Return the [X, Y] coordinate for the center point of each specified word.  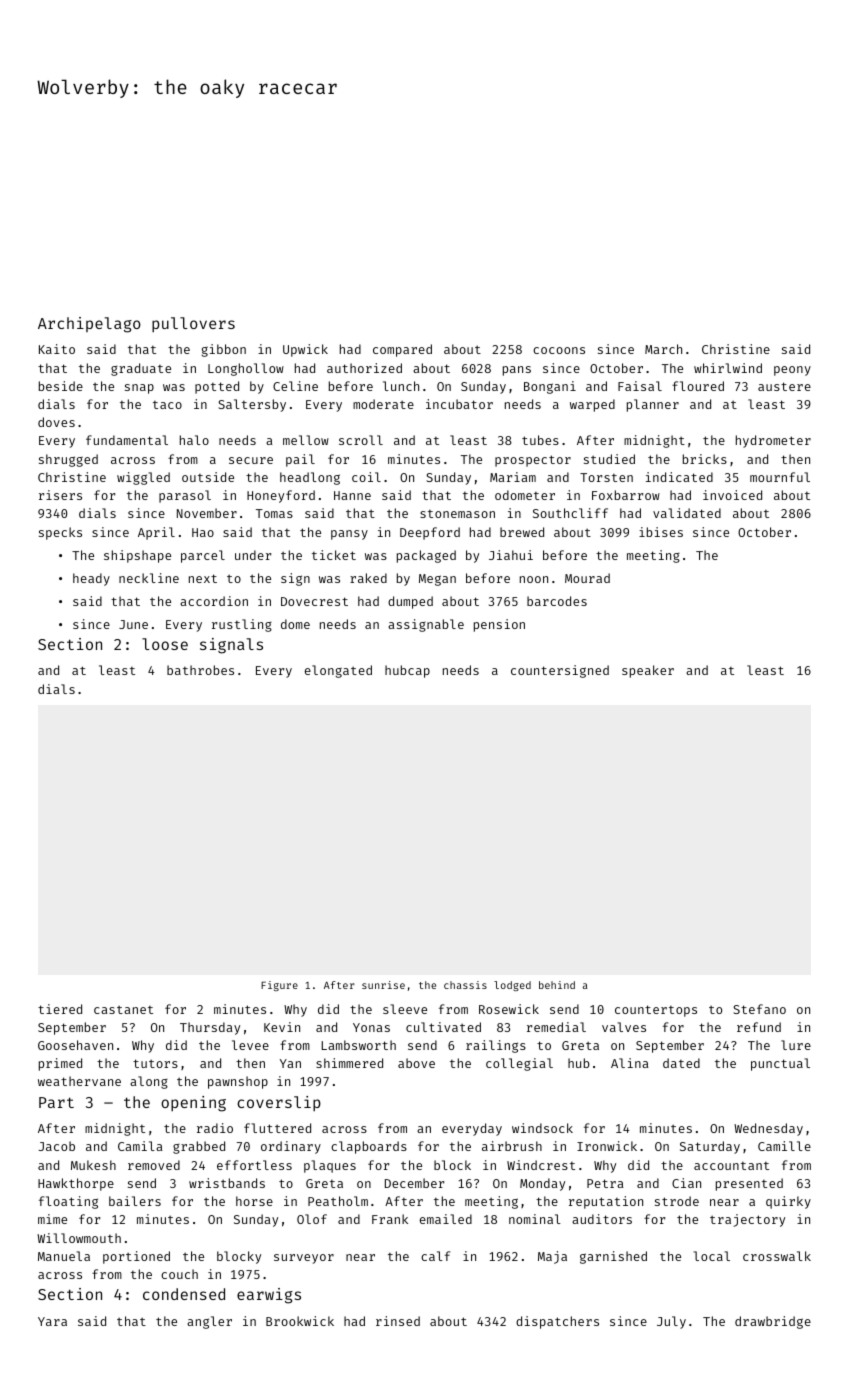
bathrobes [200, 670]
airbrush [512, 1146]
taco [167, 405]
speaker [648, 671]
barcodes [557, 601]
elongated [338, 671]
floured [698, 386]
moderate [383, 404]
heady [91, 579]
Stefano [759, 1009]
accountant [731, 1166]
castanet [123, 1009]
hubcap [407, 671]
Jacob [57, 1146]
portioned [136, 1257]
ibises [661, 532]
